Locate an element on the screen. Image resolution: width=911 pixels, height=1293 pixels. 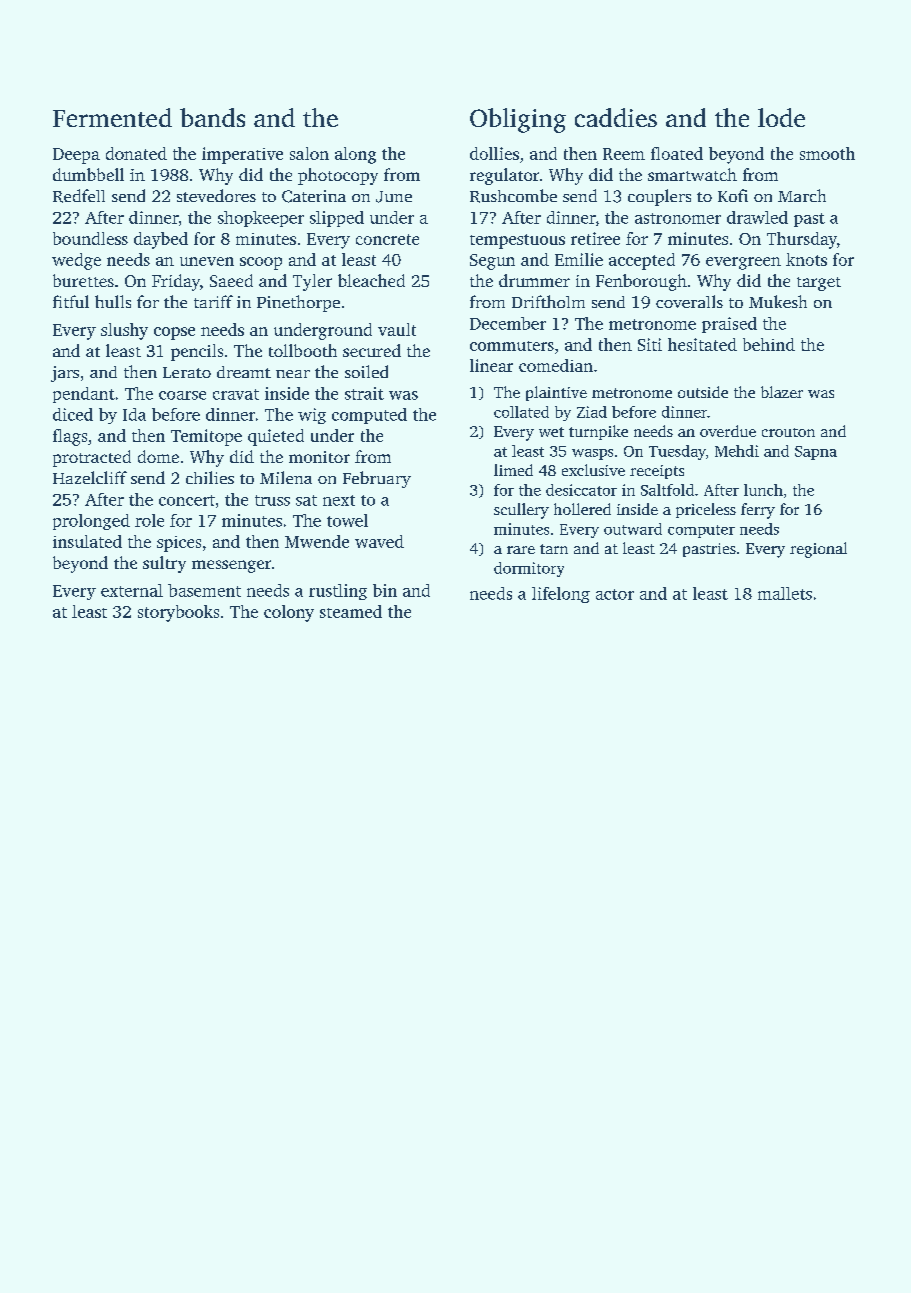
steamed is located at coordinates (351, 611).
